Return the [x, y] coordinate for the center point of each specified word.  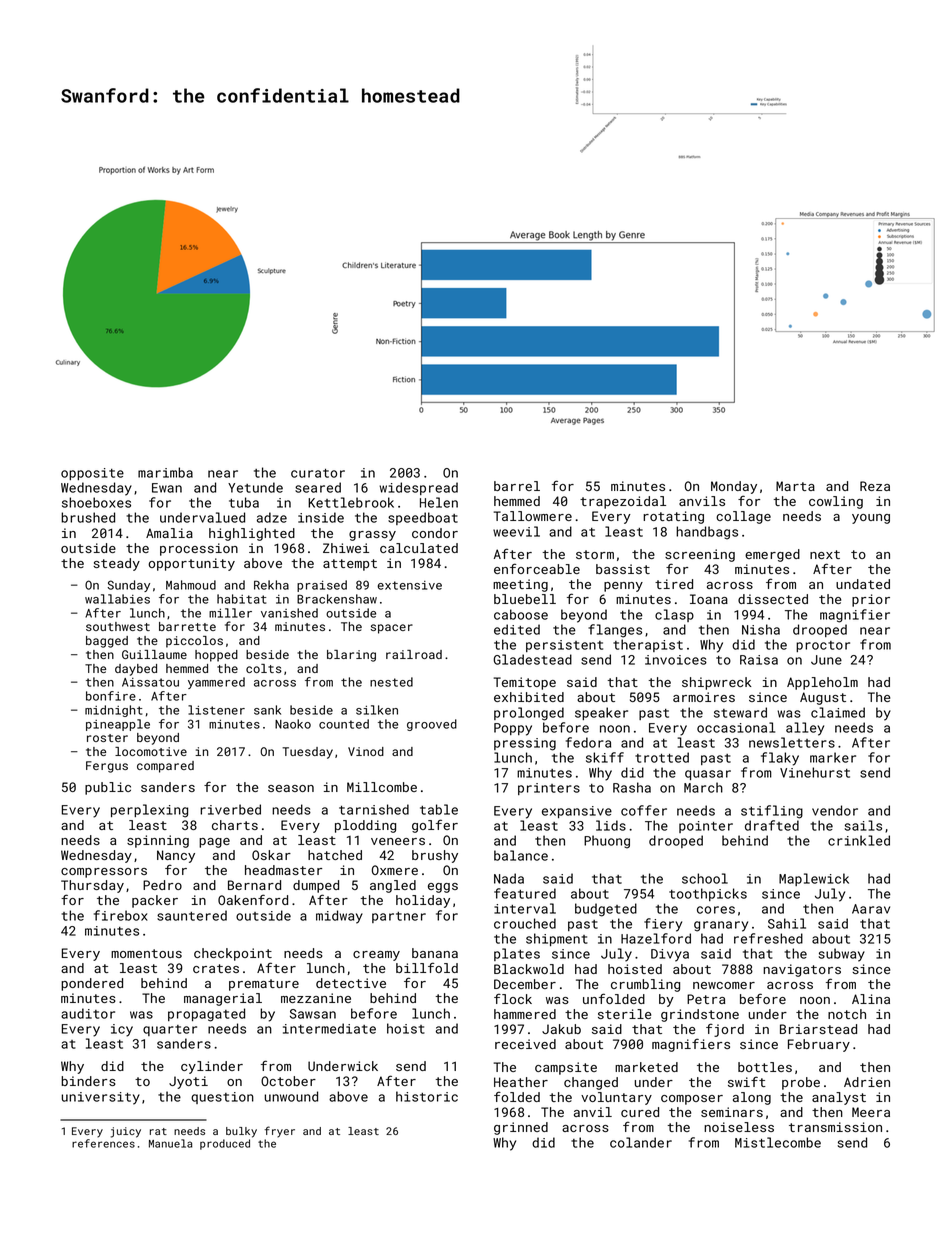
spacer [392, 629]
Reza [875, 486]
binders [88, 1081]
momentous [146, 953]
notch [847, 1014]
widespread [418, 488]
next [825, 554]
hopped [216, 656]
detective [351, 983]
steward [740, 712]
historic [427, 1096]
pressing [525, 744]
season [291, 788]
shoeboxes [96, 502]
